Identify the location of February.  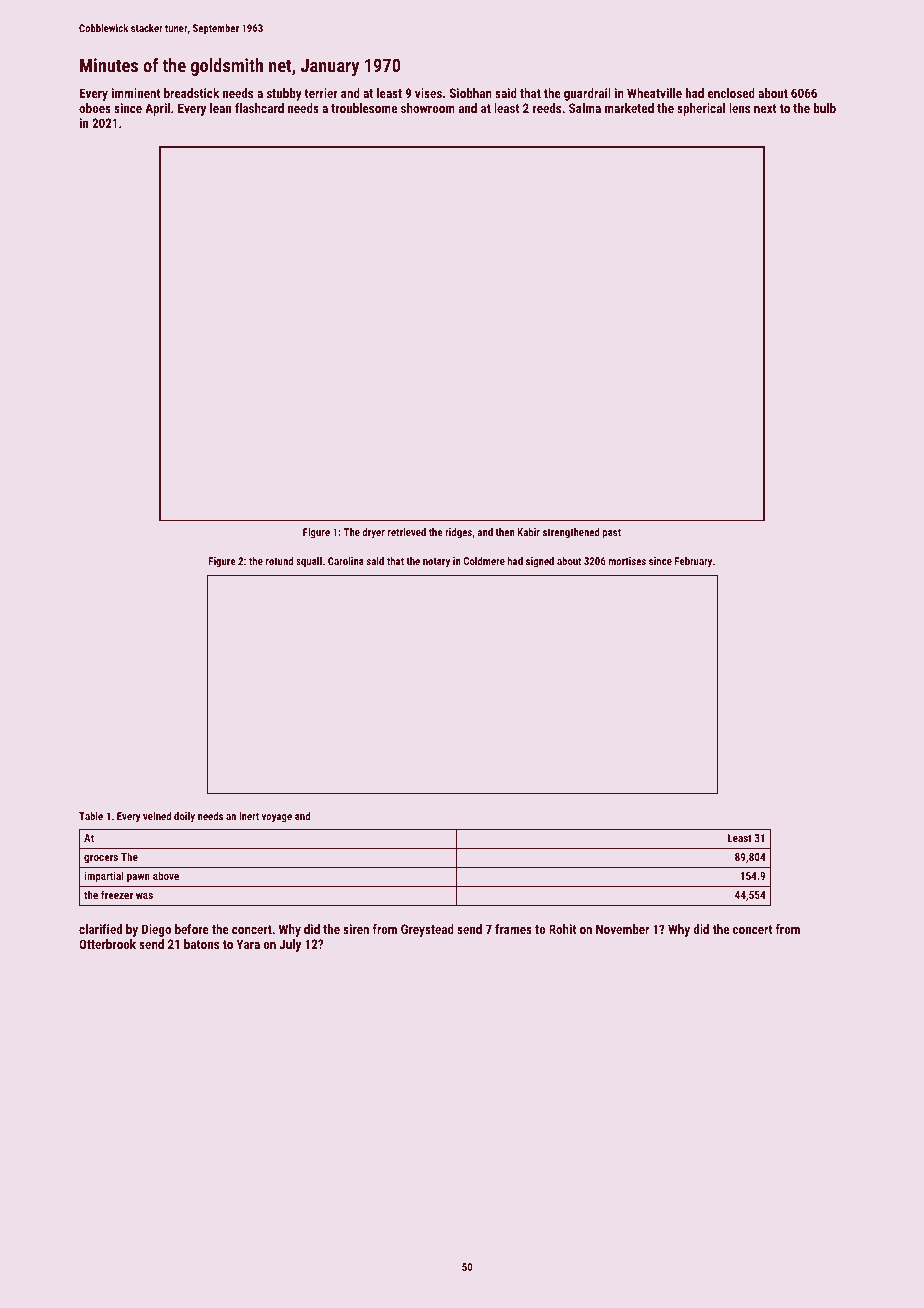
(693, 562).
